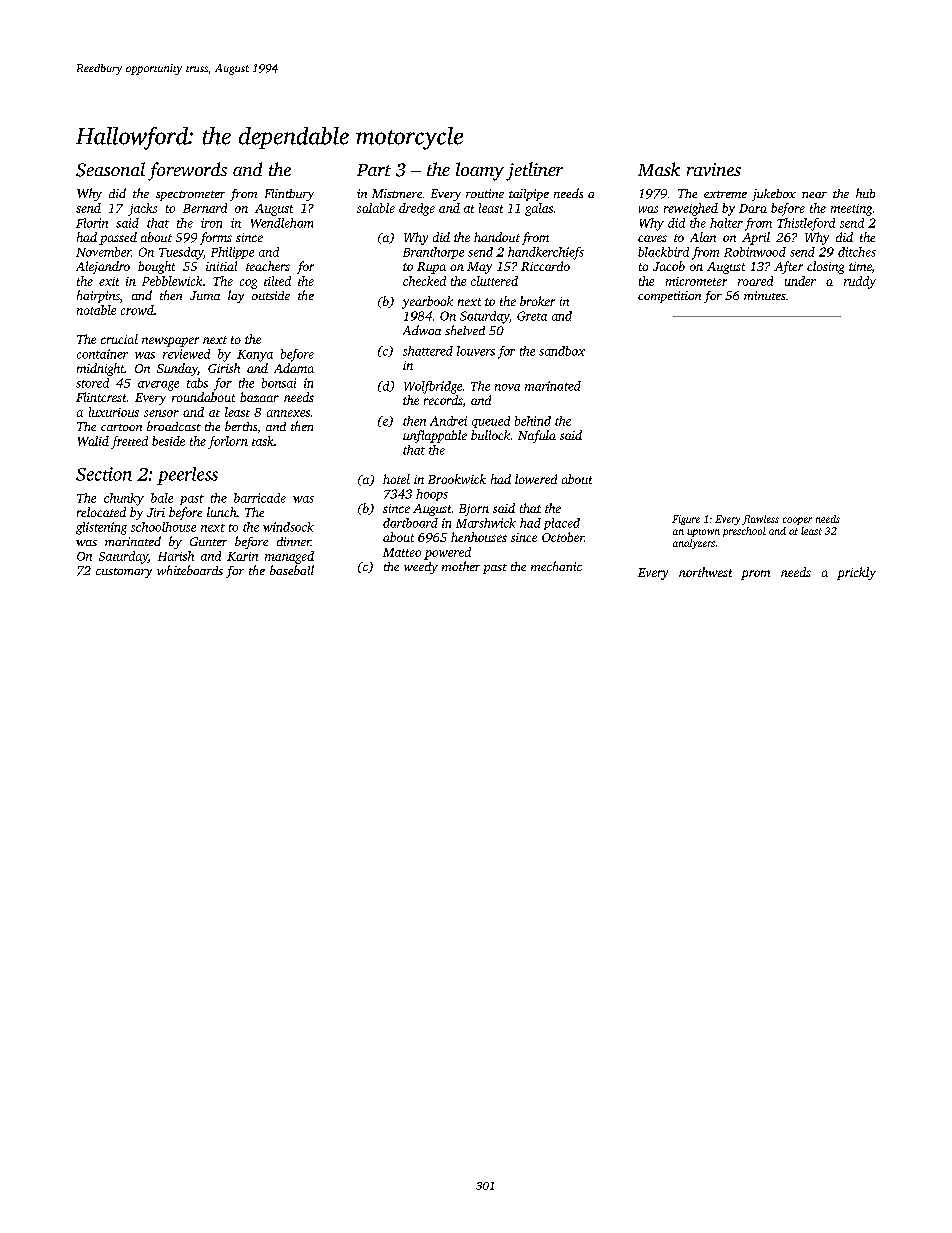 The image size is (952, 1233). I want to click on Part, so click(374, 170).
